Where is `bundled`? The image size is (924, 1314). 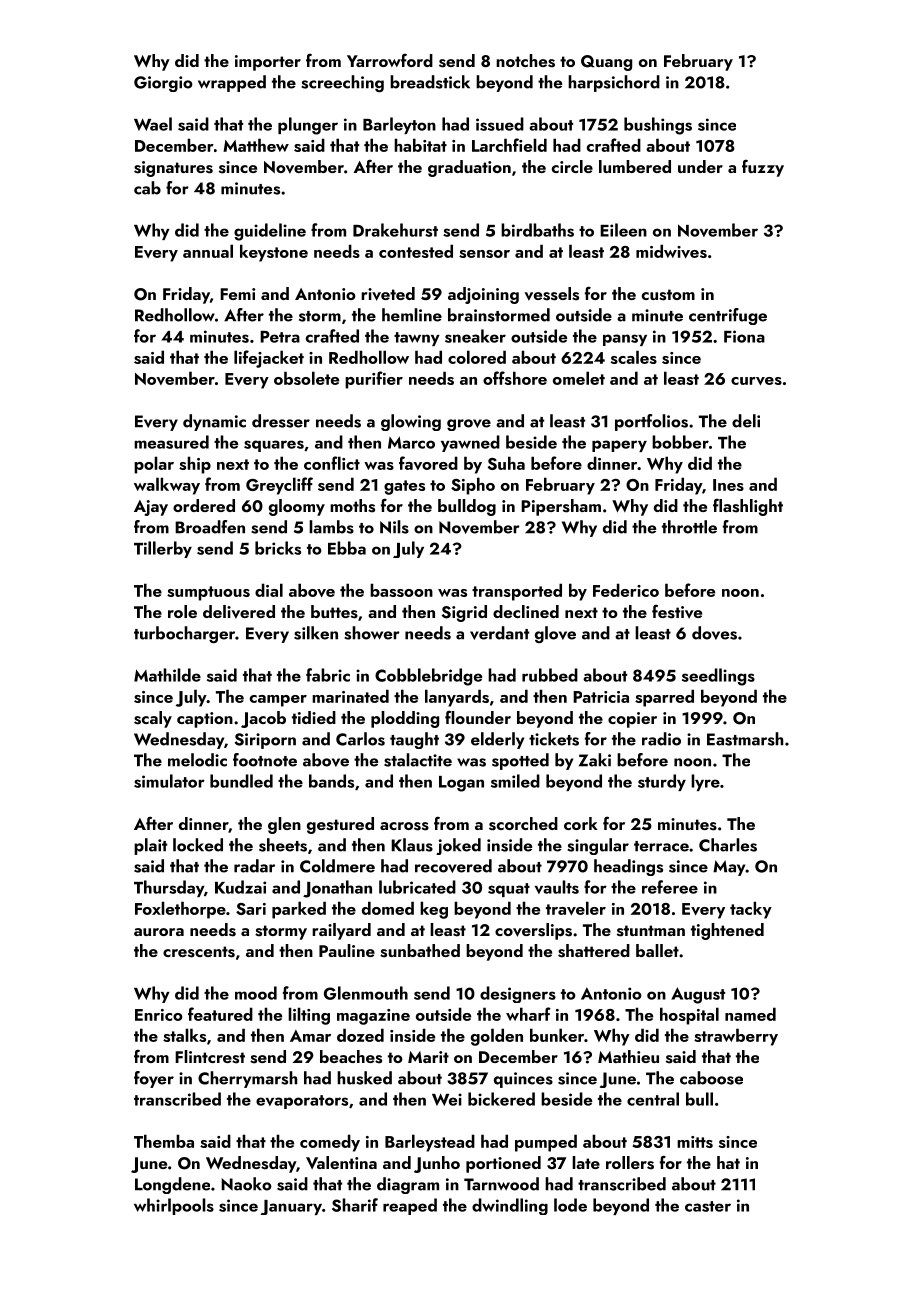 bundled is located at coordinates (241, 781).
